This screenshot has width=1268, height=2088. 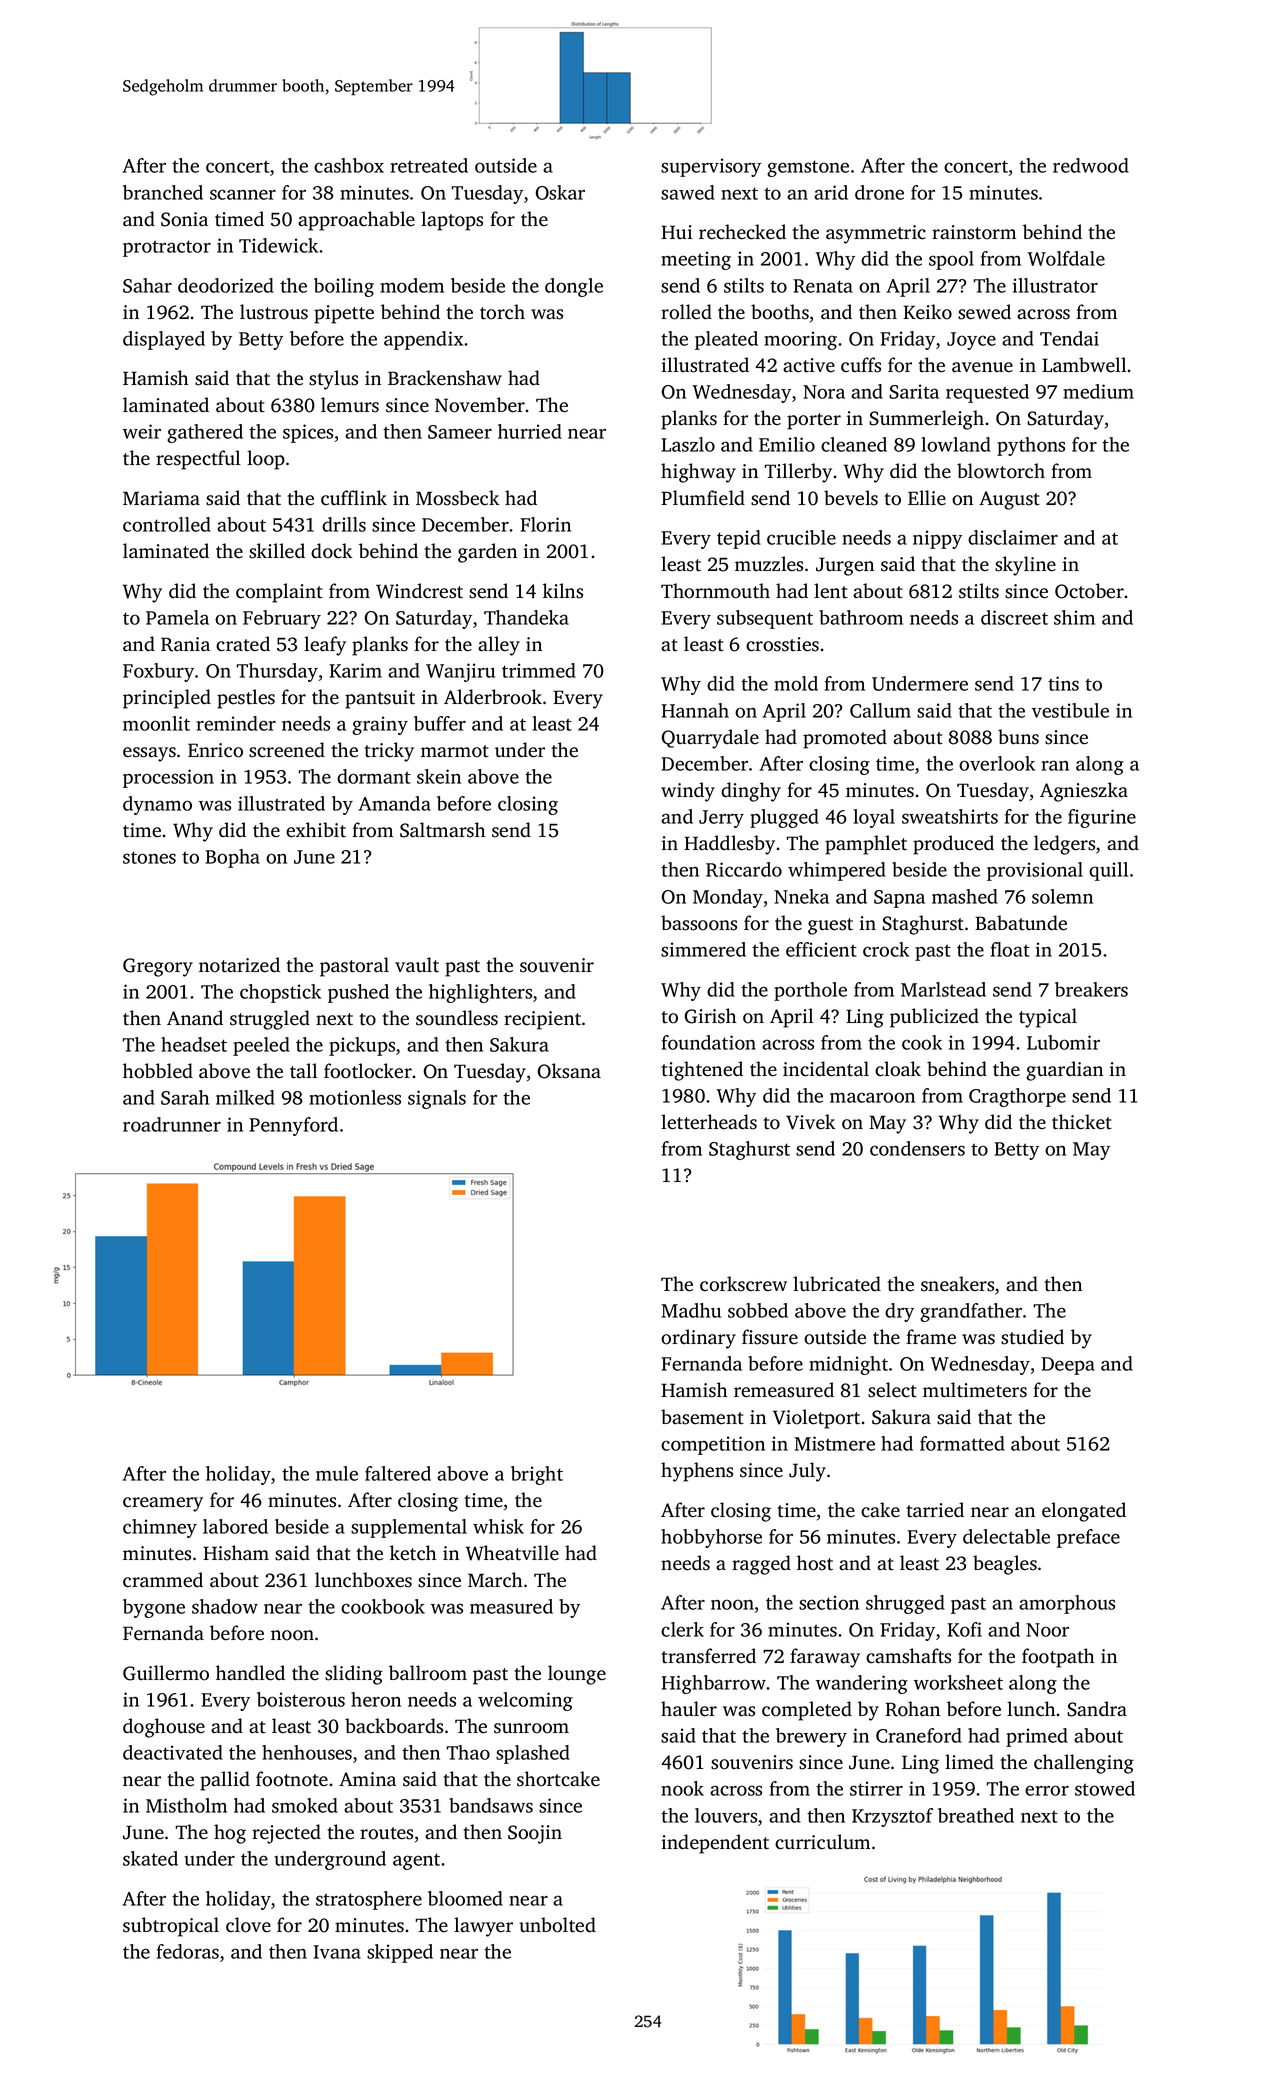 What do you see at coordinates (742, 232) in the screenshot?
I see `rechecked` at bounding box center [742, 232].
